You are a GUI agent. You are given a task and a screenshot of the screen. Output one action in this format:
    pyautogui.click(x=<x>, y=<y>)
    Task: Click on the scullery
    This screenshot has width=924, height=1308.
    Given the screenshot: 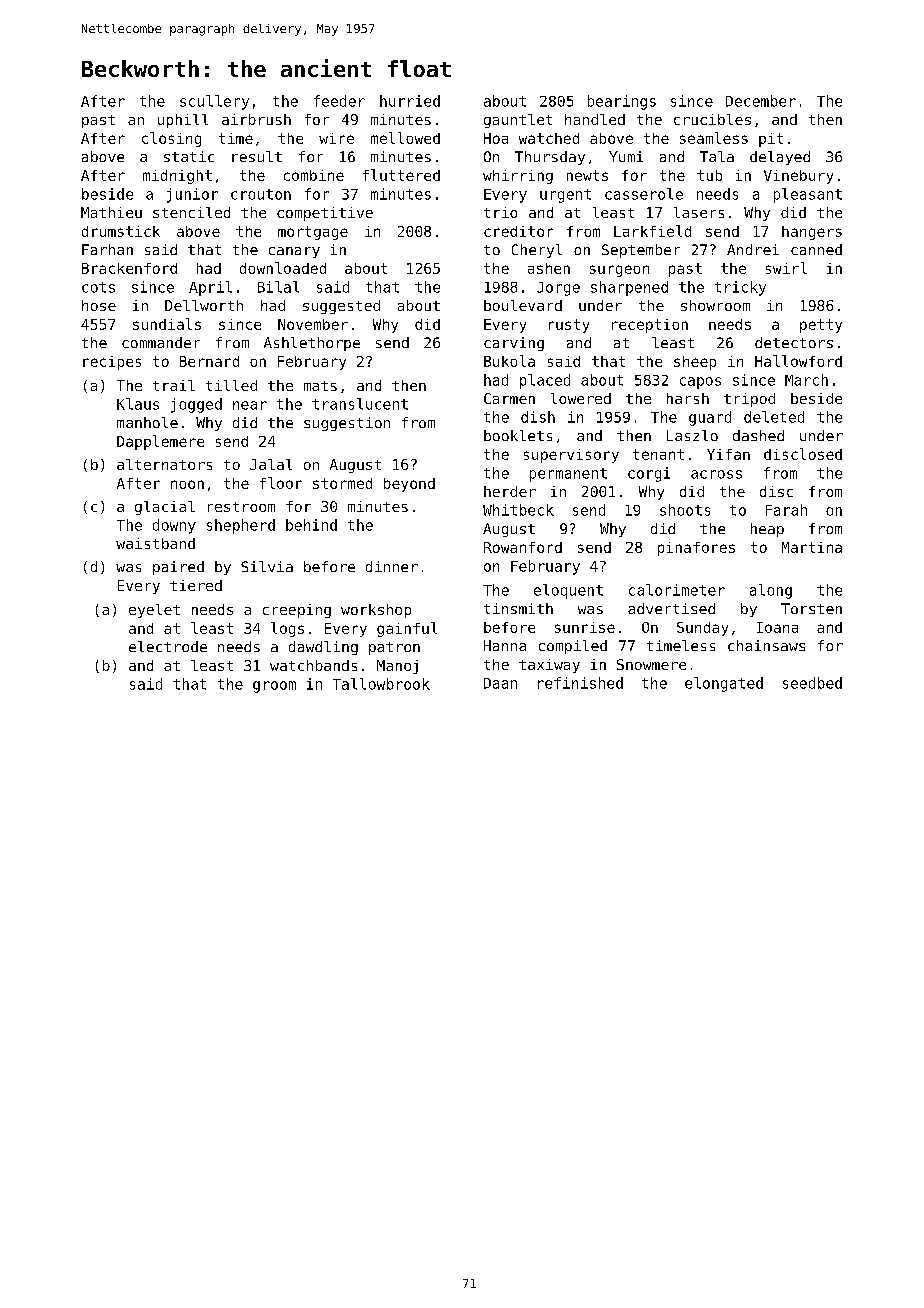 What is the action you would take?
    pyautogui.click(x=214, y=102)
